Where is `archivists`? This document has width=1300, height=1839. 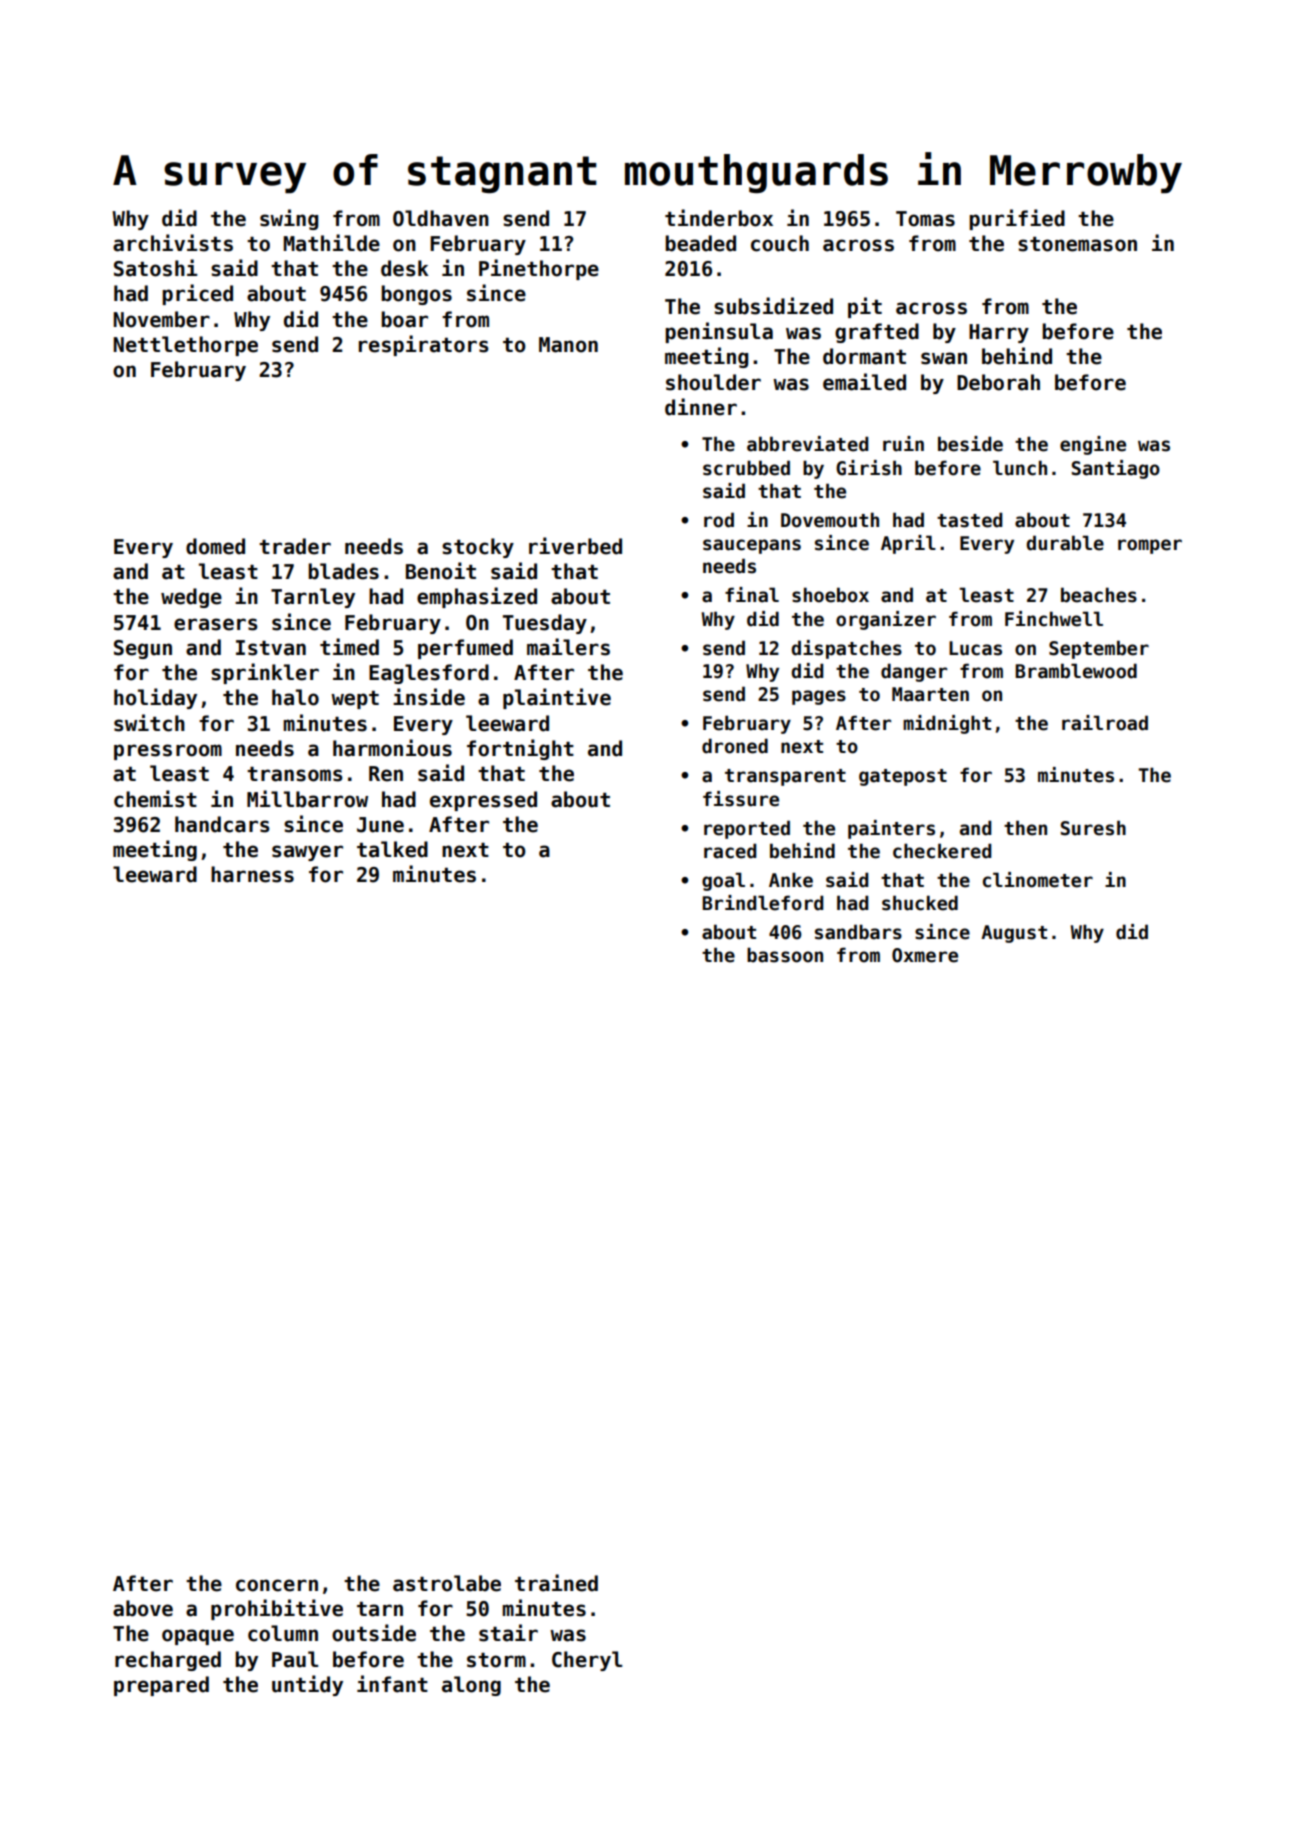
archivists is located at coordinates (173, 243).
